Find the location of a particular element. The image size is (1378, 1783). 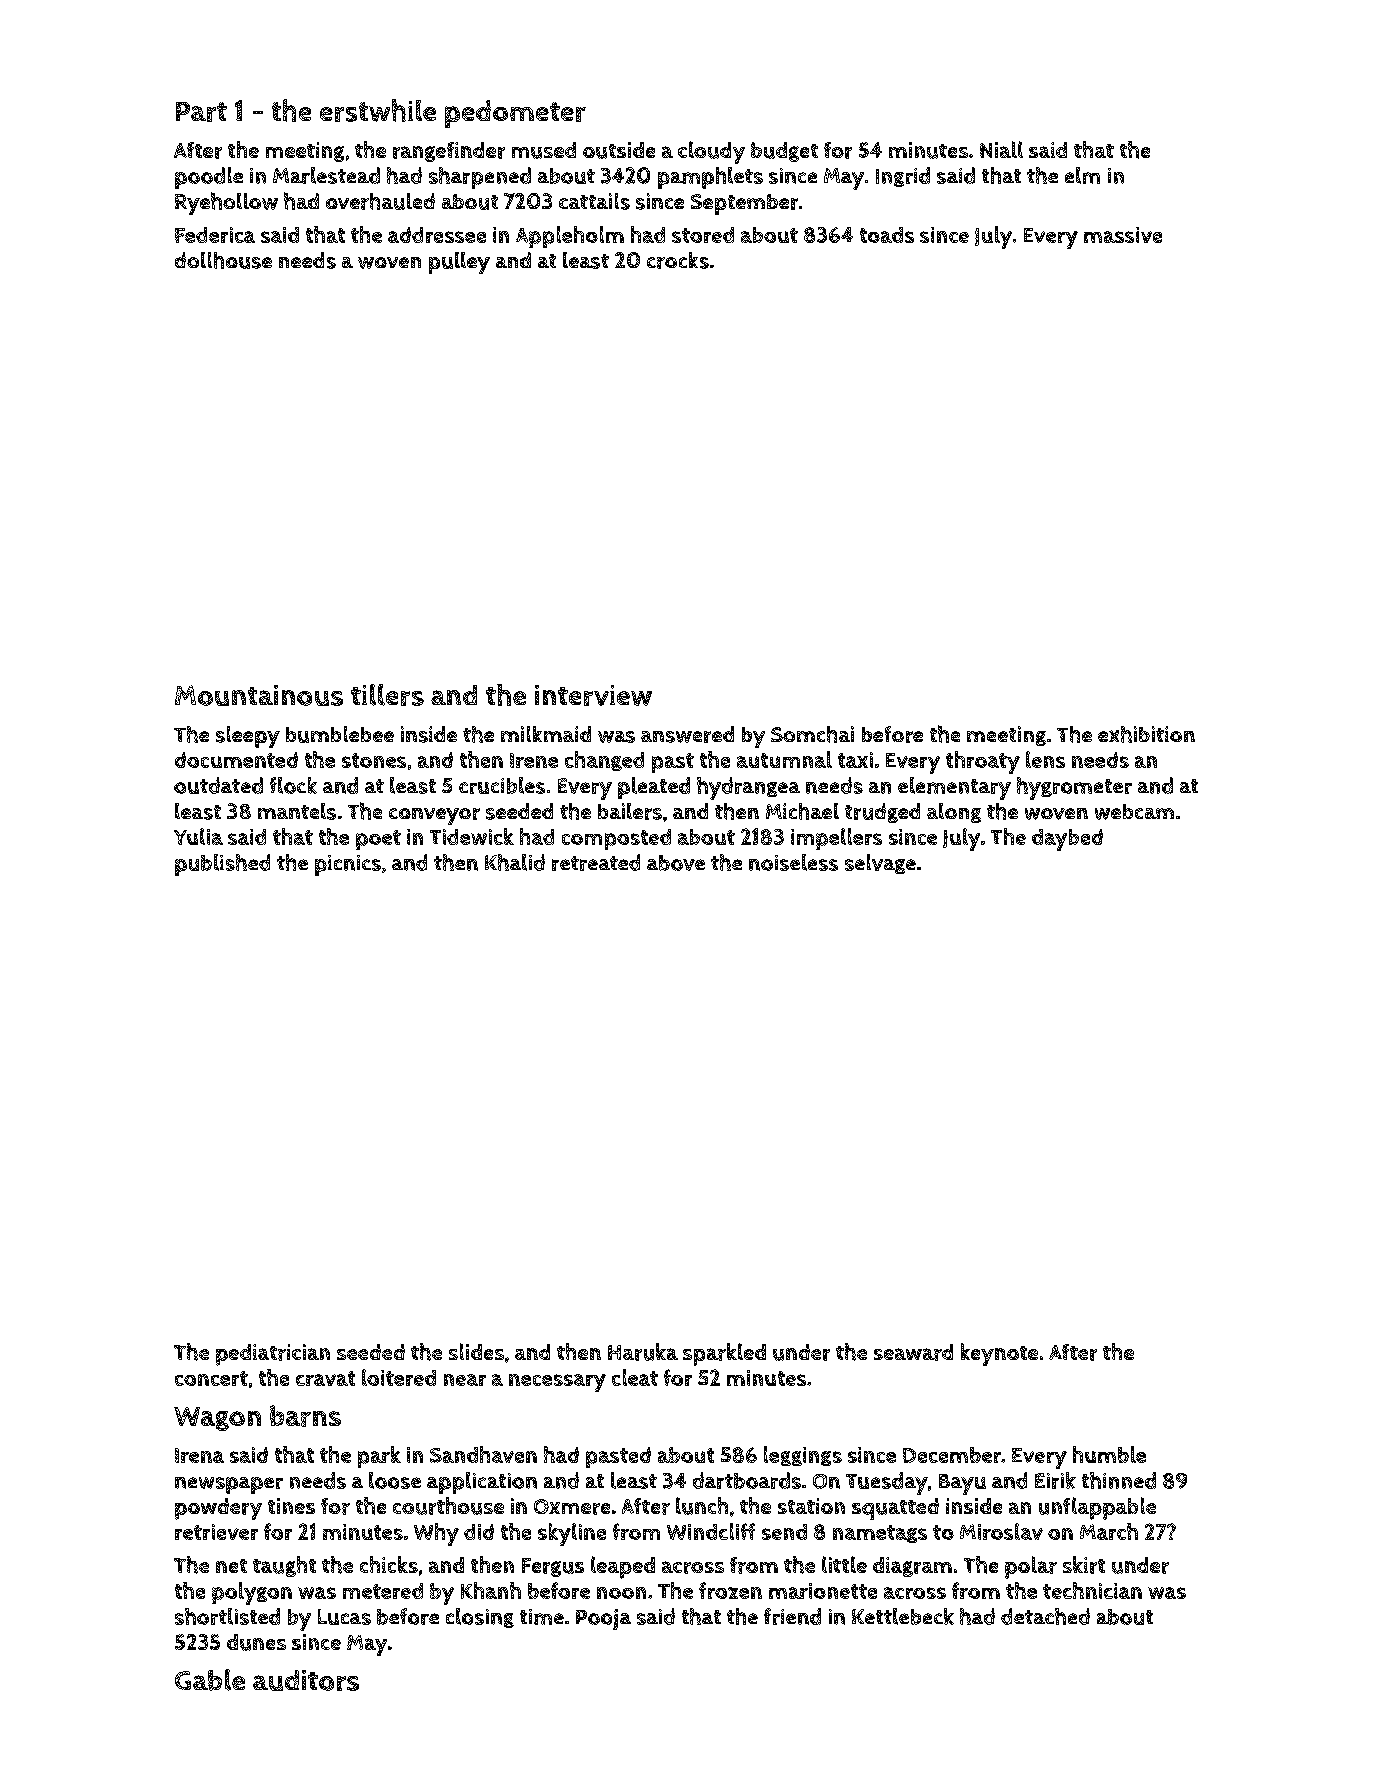

Khalid is located at coordinates (515, 862).
